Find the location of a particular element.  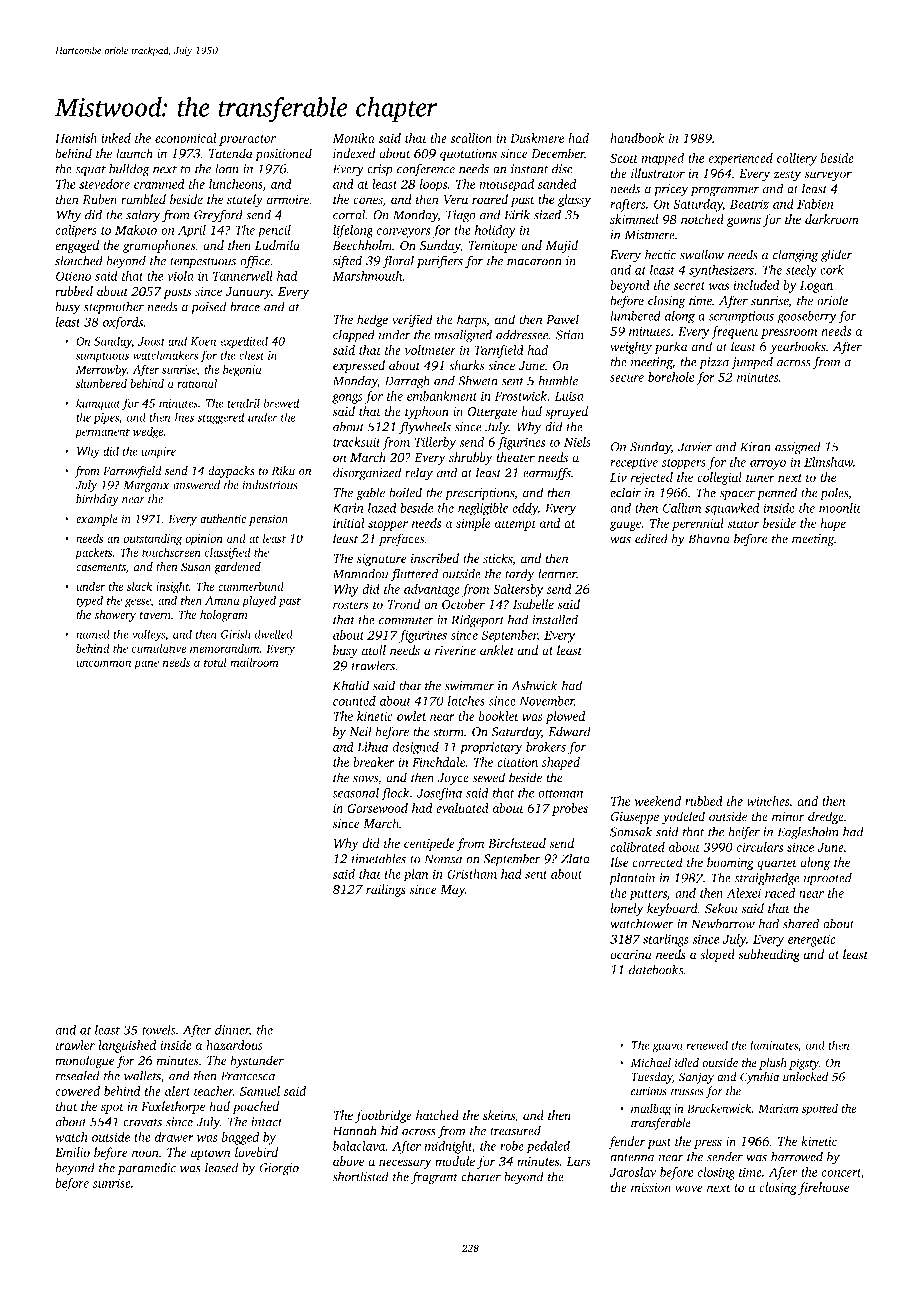

scallion is located at coordinates (471, 138).
